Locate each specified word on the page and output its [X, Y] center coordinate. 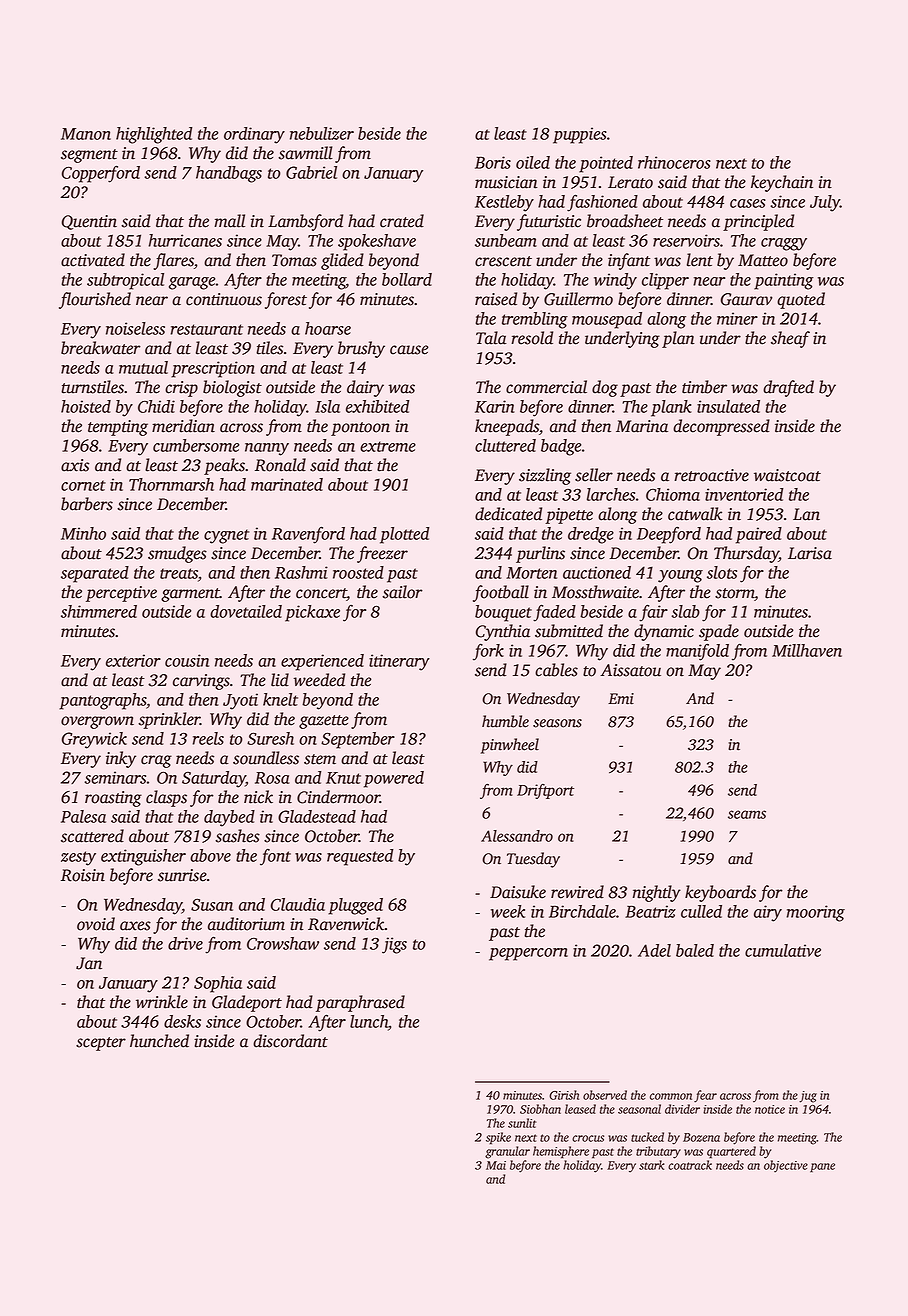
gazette [324, 722]
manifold [697, 652]
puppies [580, 135]
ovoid [96, 924]
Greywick [94, 740]
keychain [782, 183]
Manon [86, 134]
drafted [788, 388]
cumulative [783, 950]
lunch [369, 1021]
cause [409, 350]
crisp [181, 389]
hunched [159, 1041]
